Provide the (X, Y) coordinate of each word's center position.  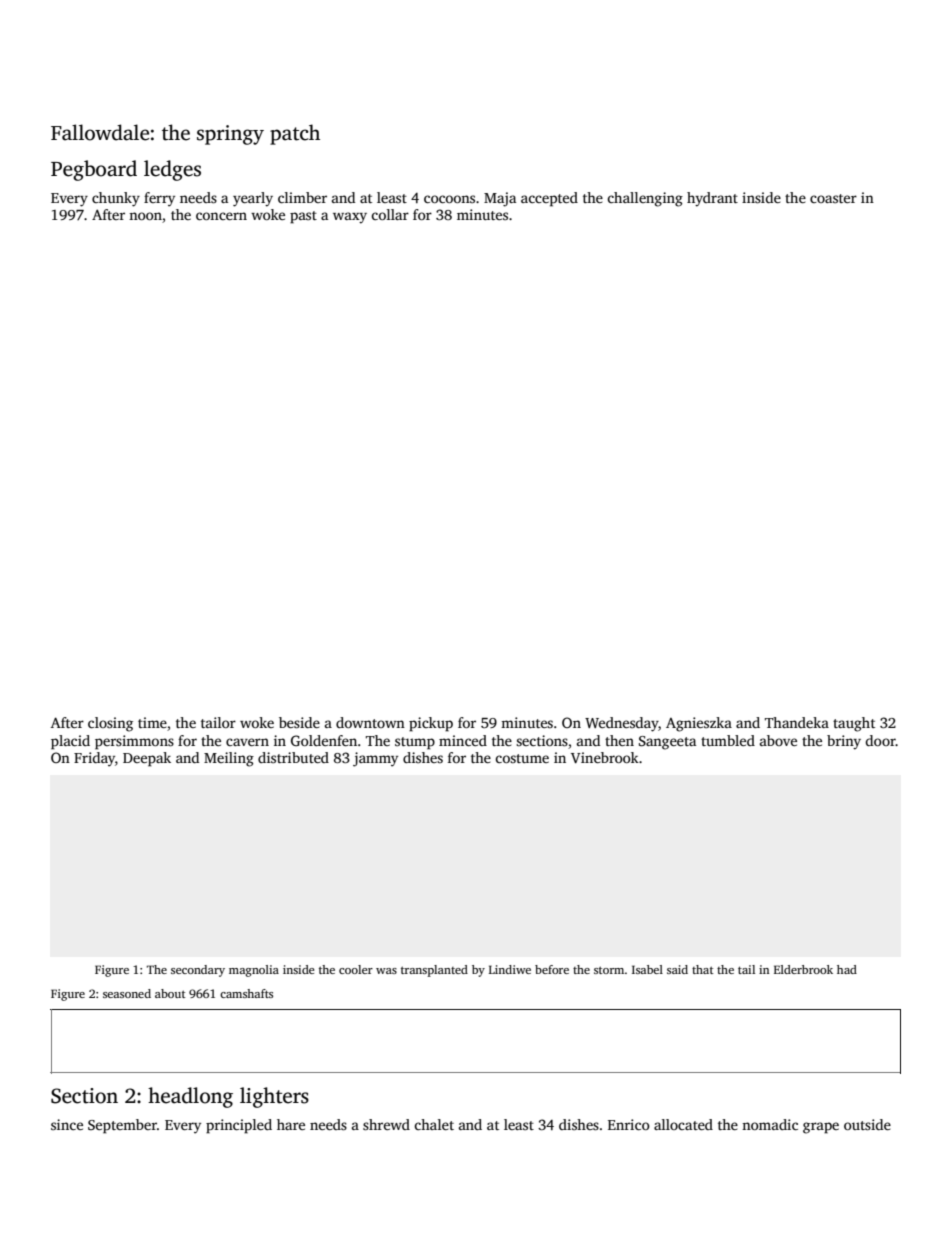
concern (221, 216)
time (152, 722)
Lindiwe (510, 969)
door (880, 740)
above (778, 740)
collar (390, 214)
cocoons (449, 199)
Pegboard (94, 170)
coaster (833, 198)
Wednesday (621, 724)
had (847, 969)
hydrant (712, 199)
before (552, 969)
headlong (190, 1097)
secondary (198, 971)
